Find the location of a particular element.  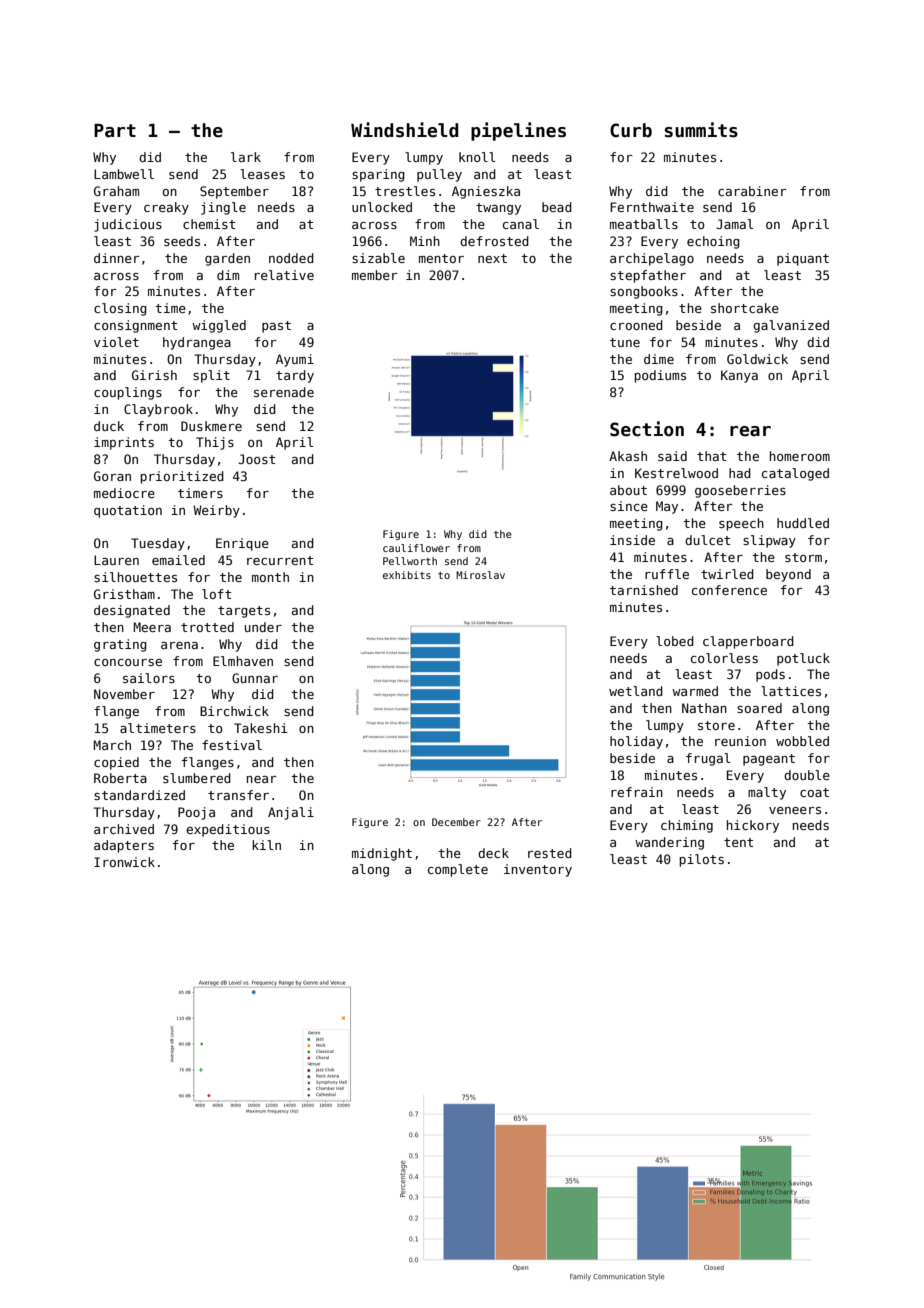

mentor is located at coordinates (441, 258).
